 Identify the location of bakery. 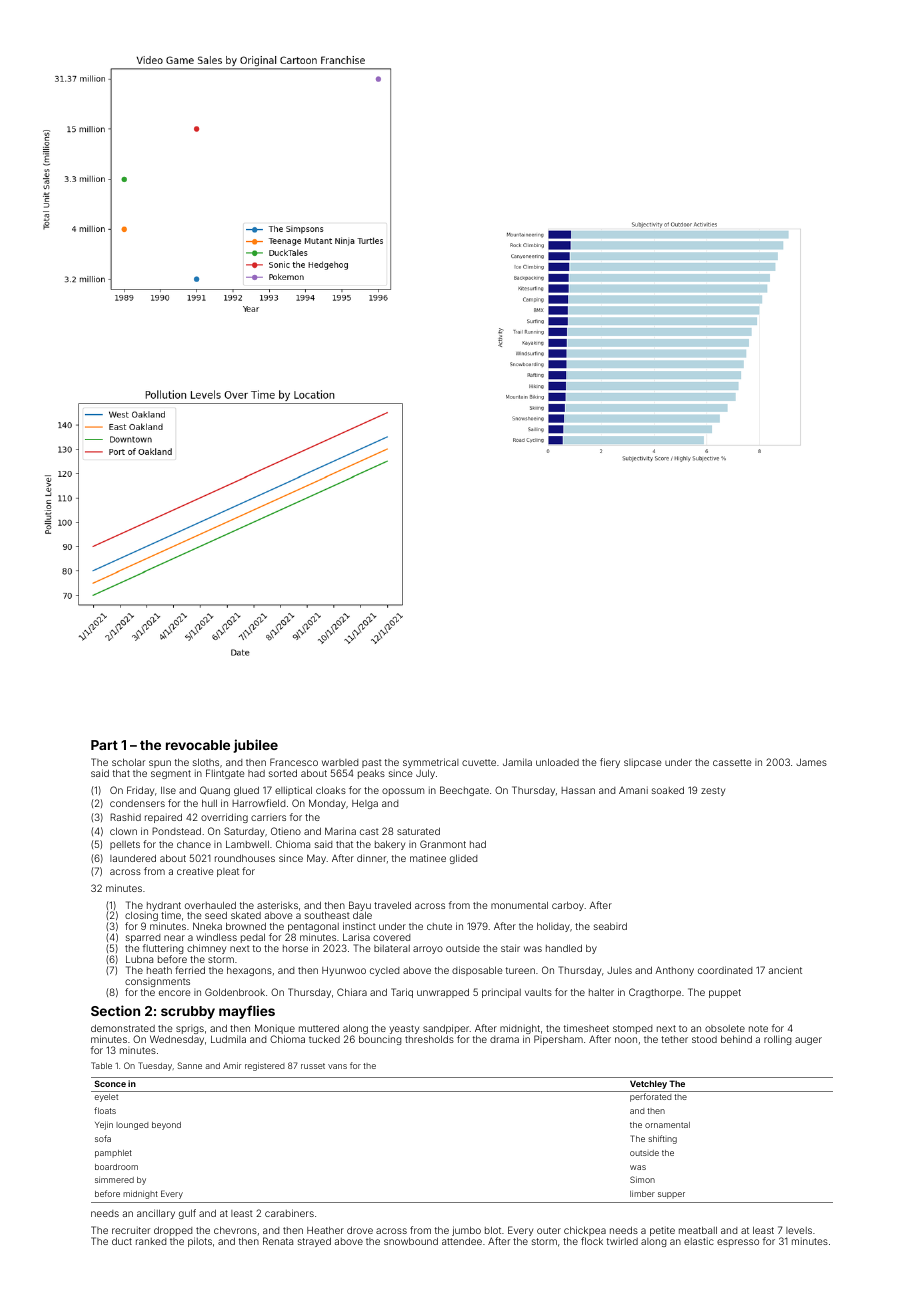
(390, 845).
